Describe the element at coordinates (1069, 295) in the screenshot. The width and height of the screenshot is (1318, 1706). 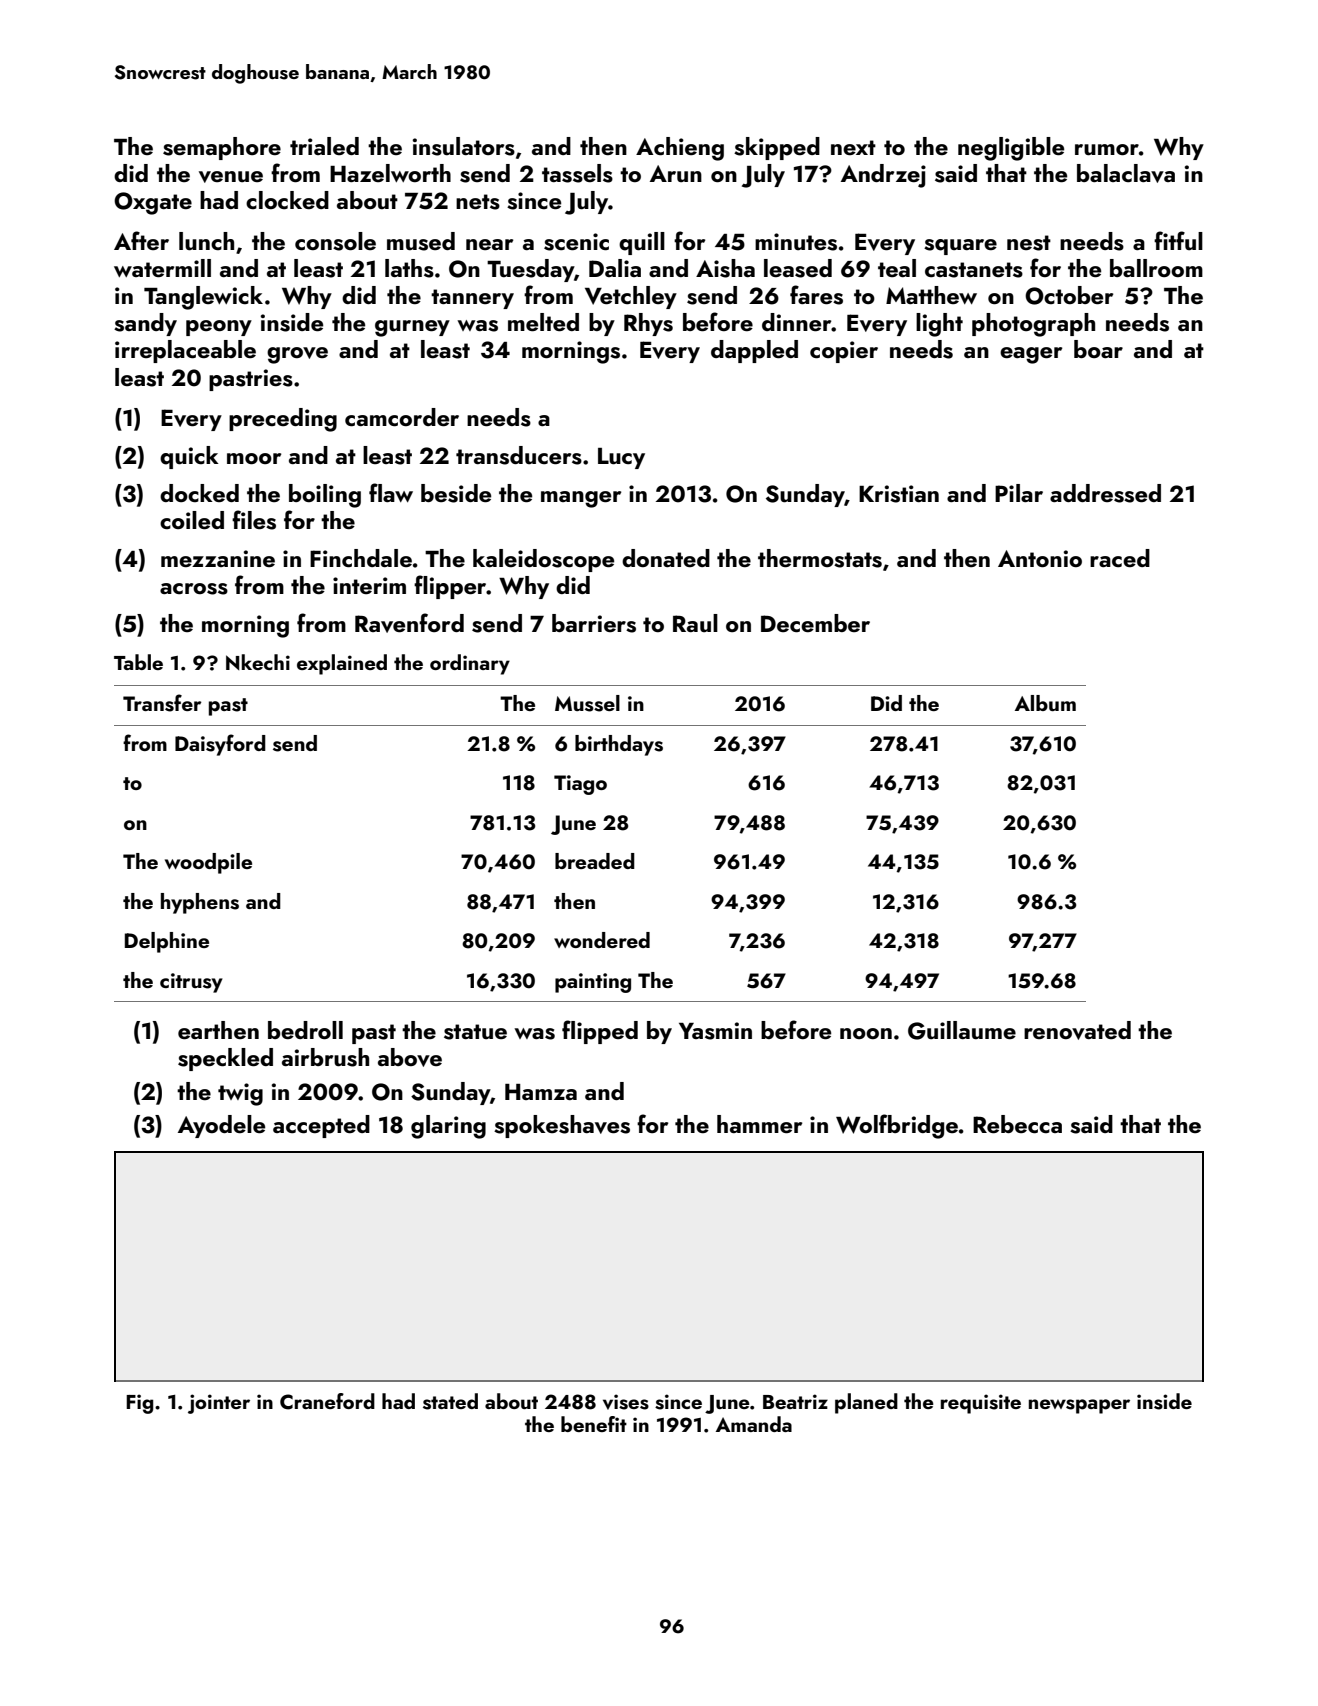
I see `October` at that location.
